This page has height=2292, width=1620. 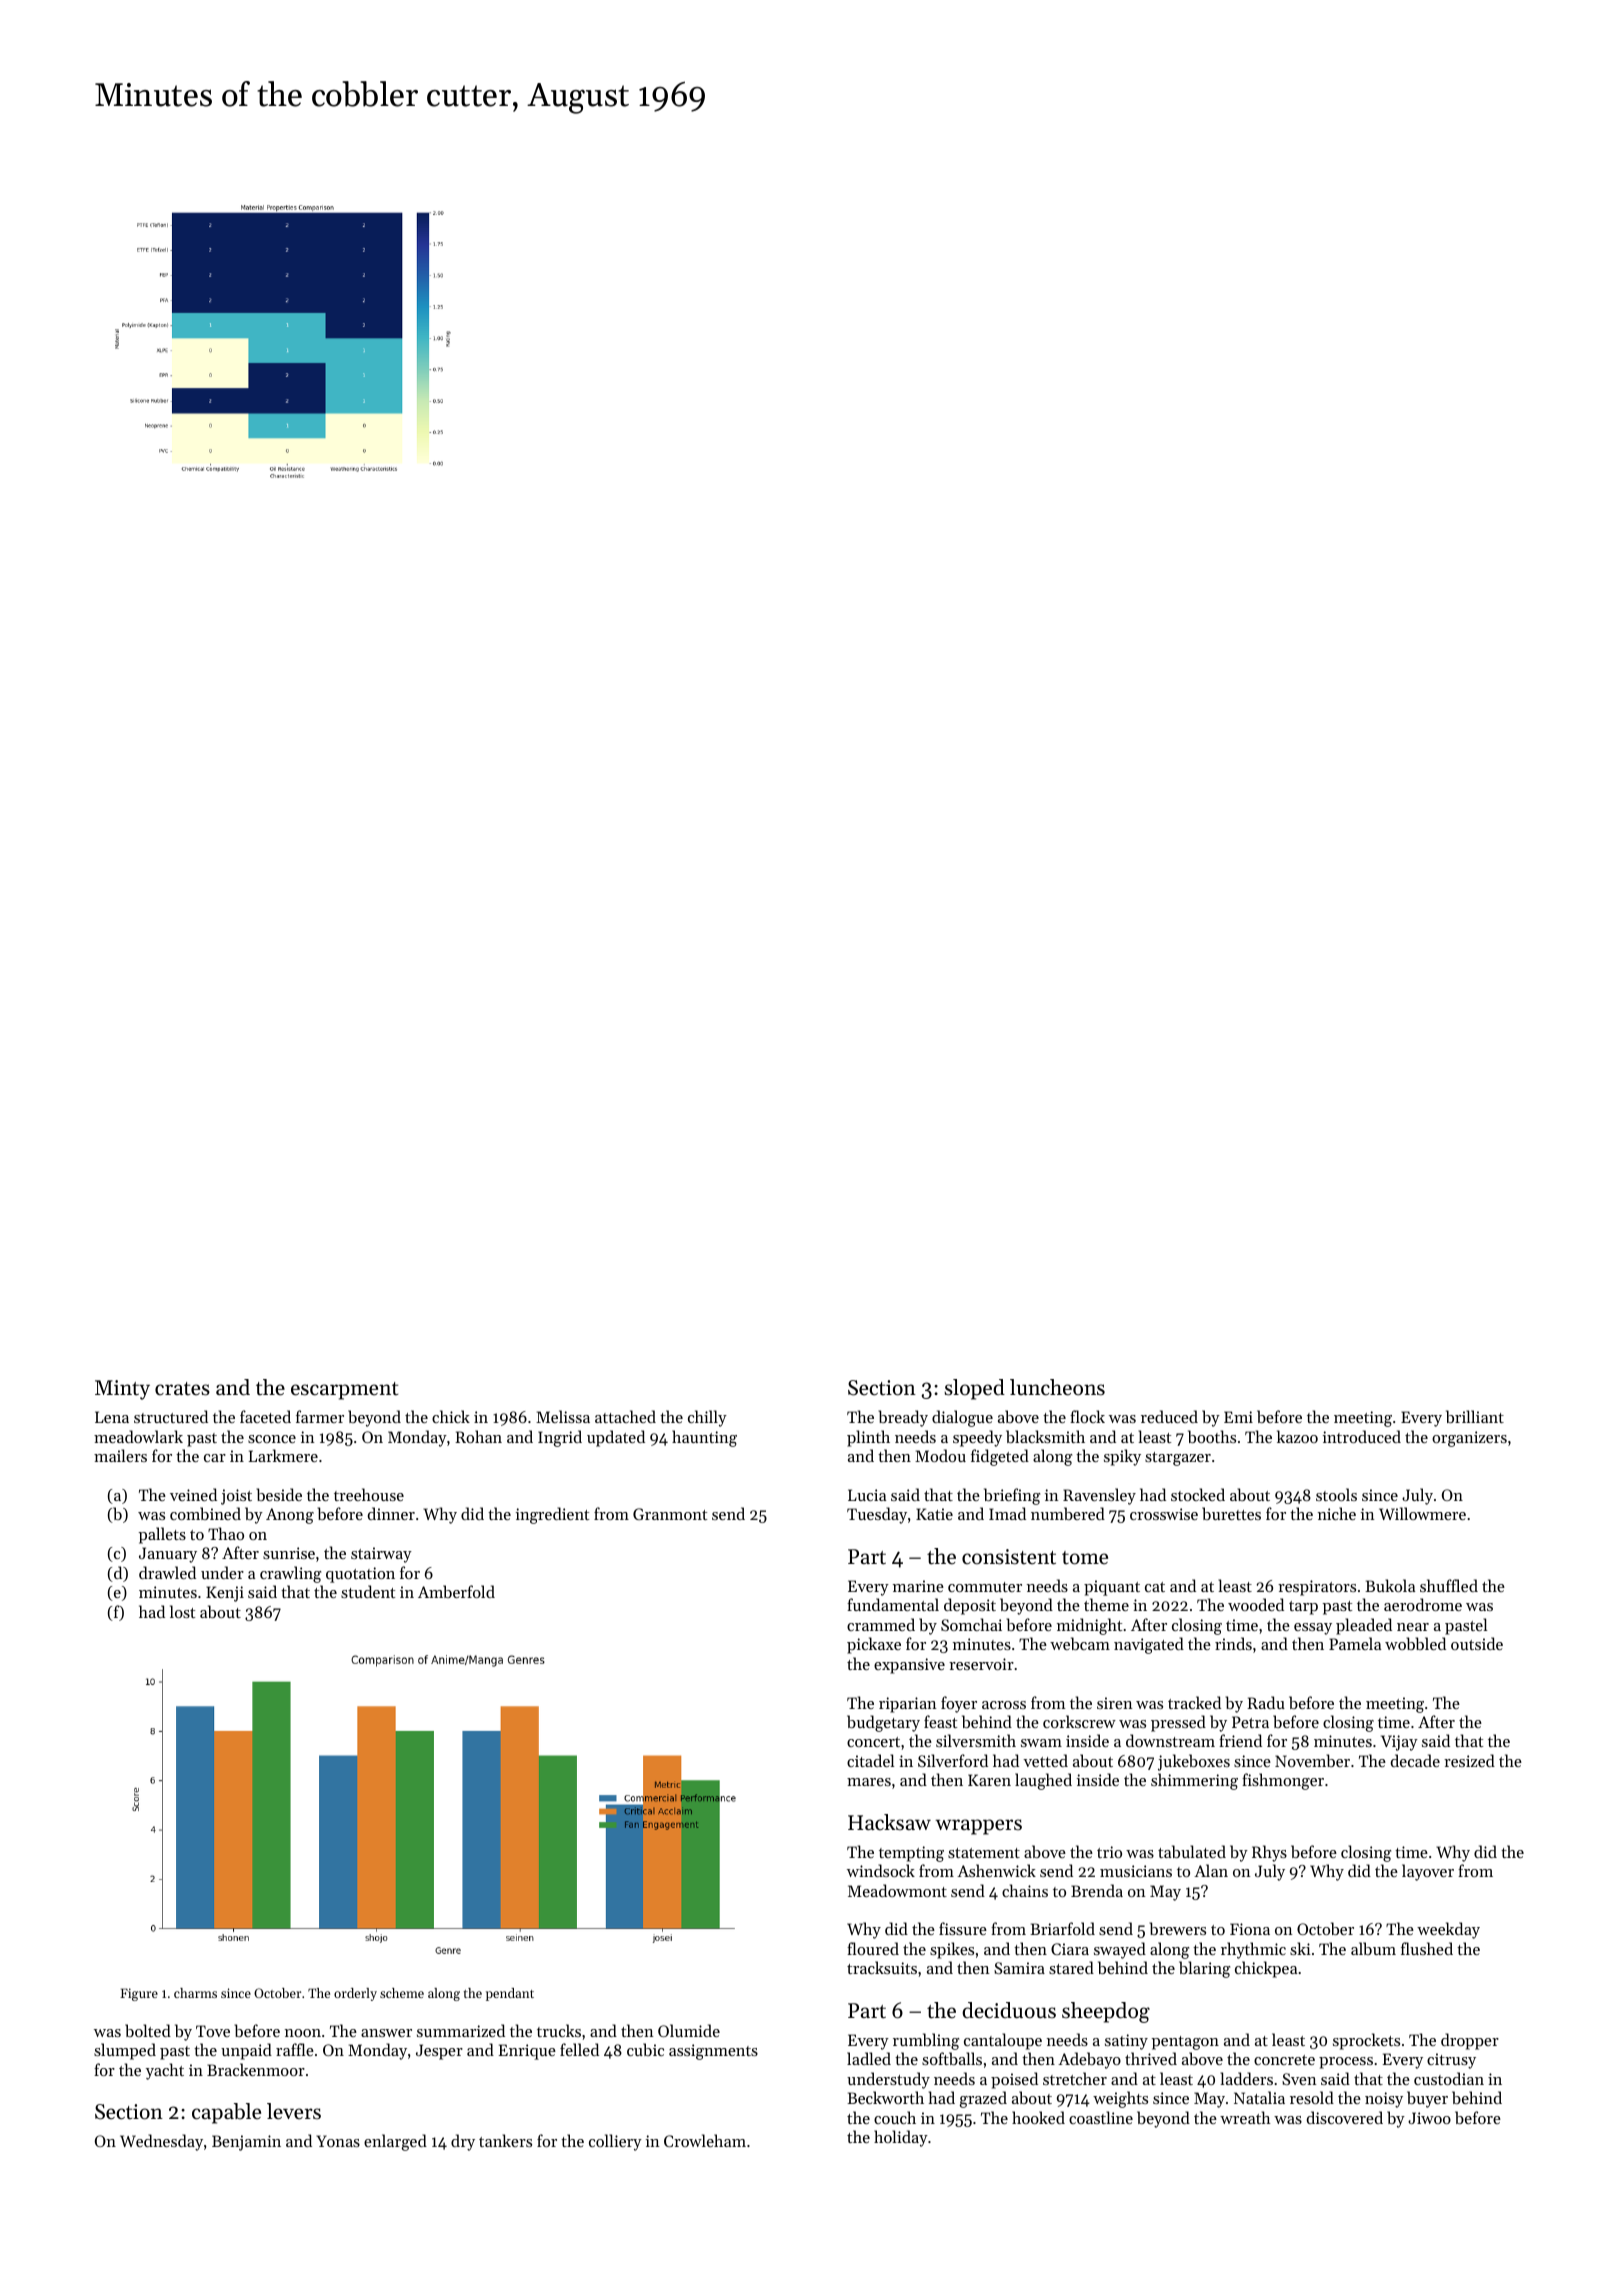 What do you see at coordinates (974, 1389) in the page?
I see `sloped` at bounding box center [974, 1389].
